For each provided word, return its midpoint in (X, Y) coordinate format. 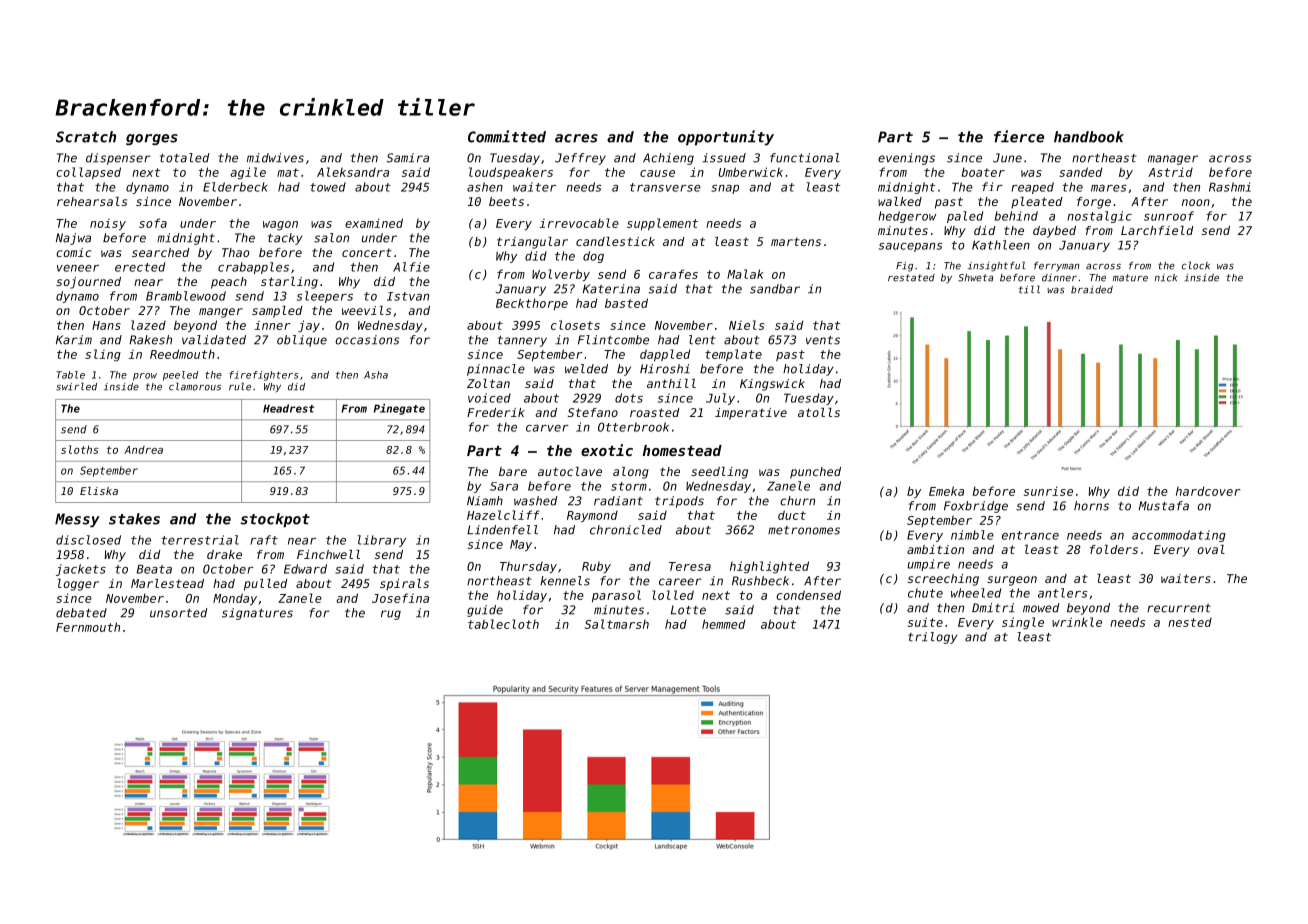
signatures (257, 614)
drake (224, 554)
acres (576, 138)
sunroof (1169, 216)
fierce (1019, 136)
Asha (376, 375)
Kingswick (772, 385)
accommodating (1179, 536)
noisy (108, 224)
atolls (819, 412)
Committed (507, 136)
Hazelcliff (503, 515)
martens (796, 241)
